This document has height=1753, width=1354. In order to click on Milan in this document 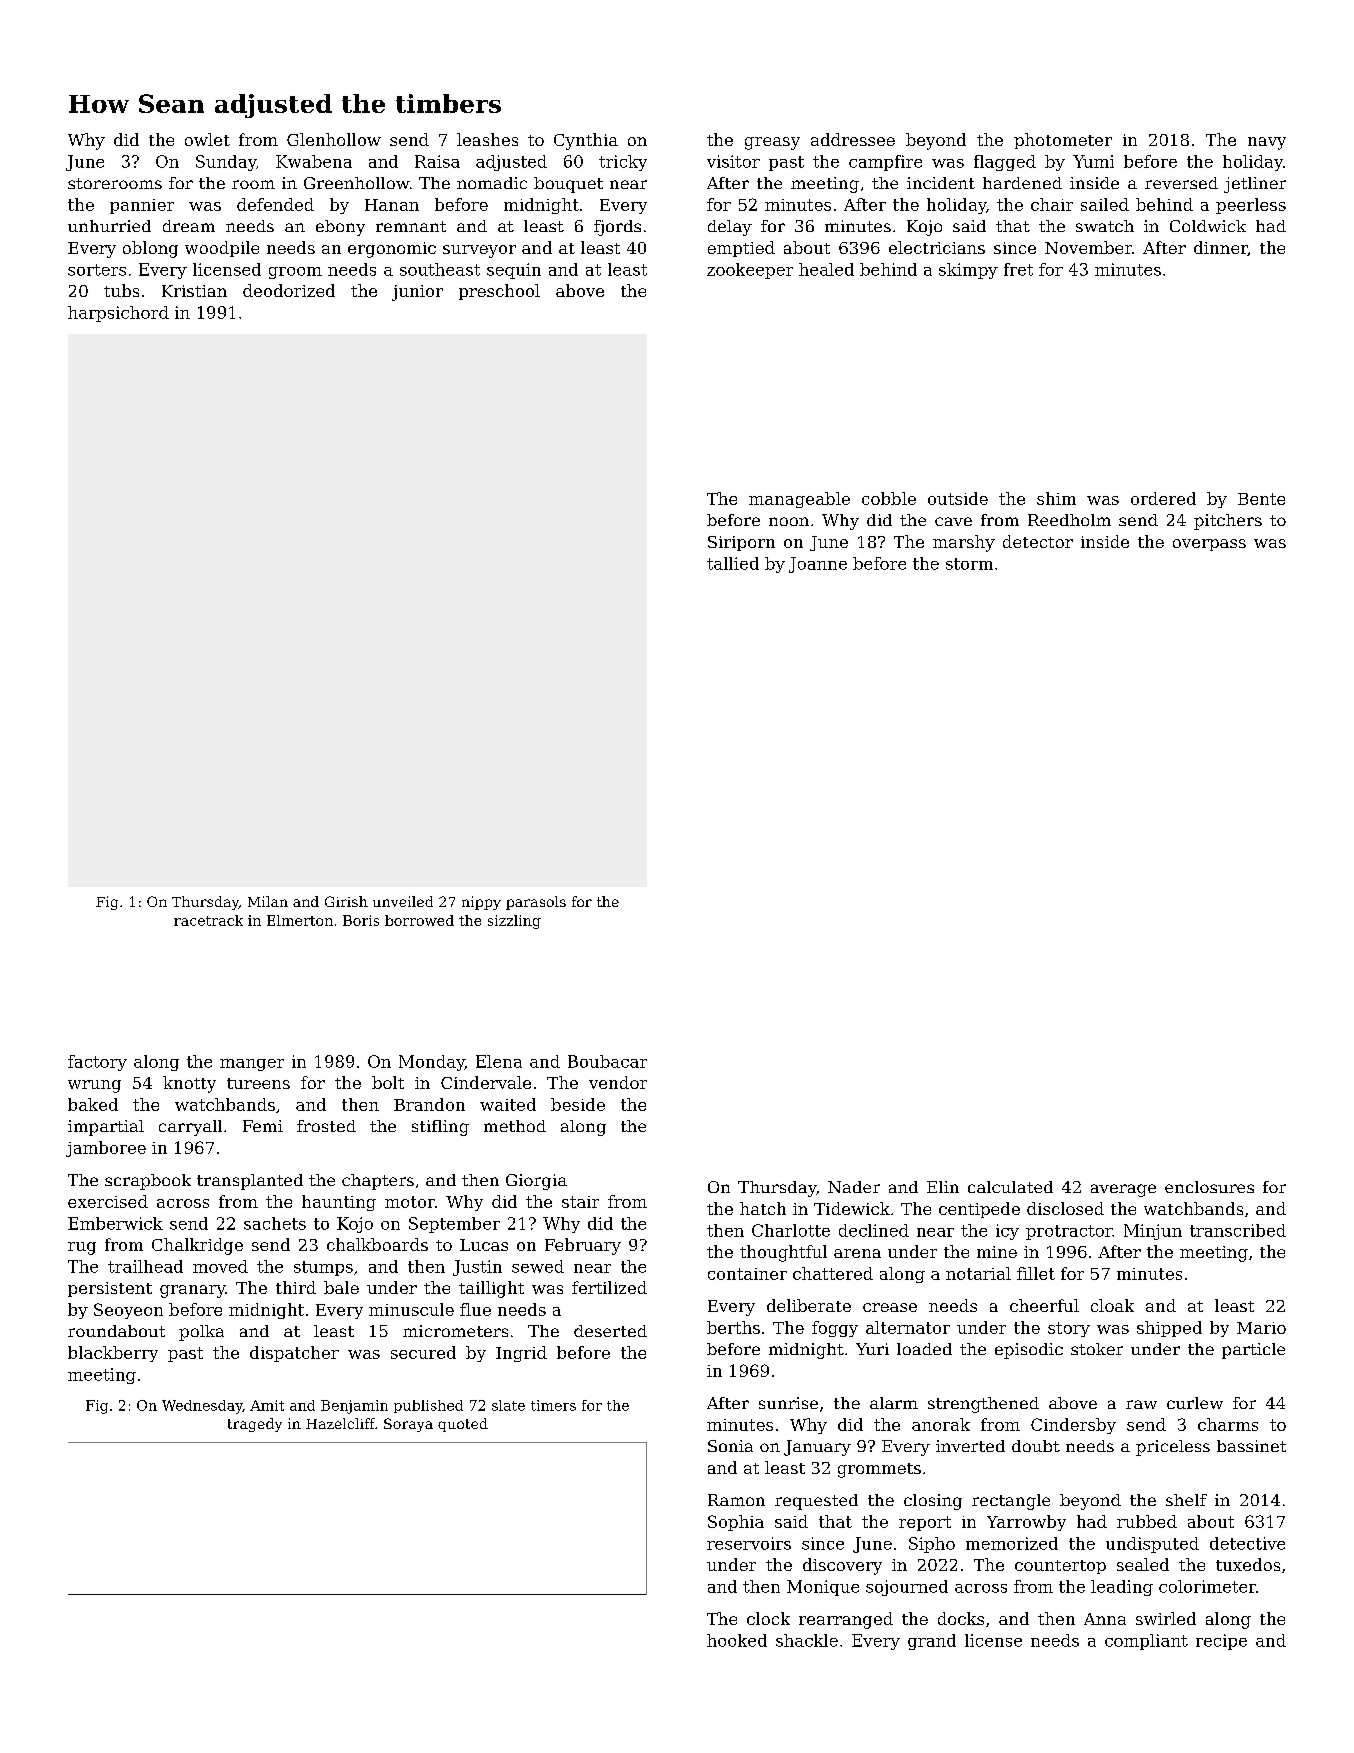, I will do `click(268, 901)`.
